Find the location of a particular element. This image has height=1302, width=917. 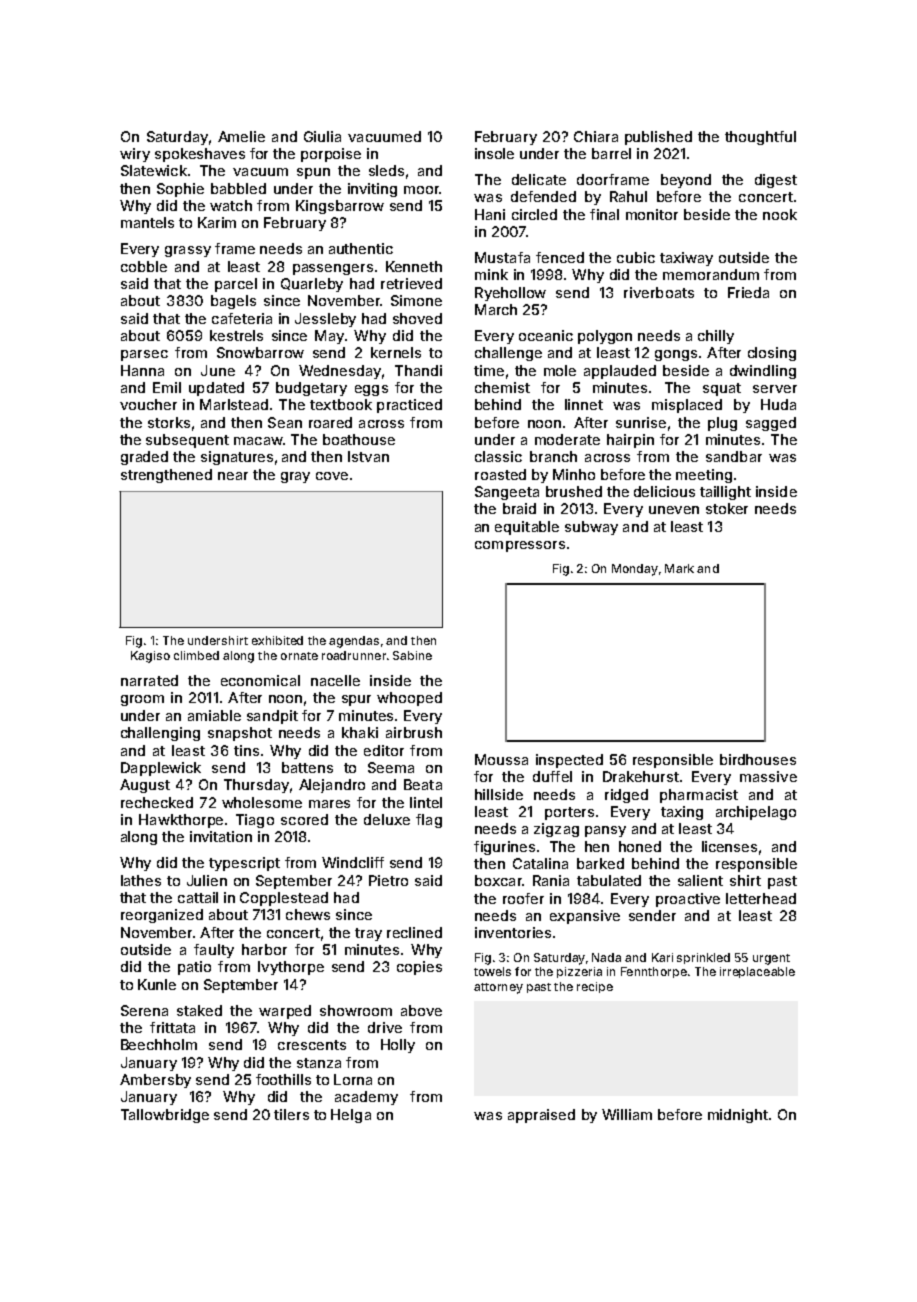

Mark is located at coordinates (679, 568).
